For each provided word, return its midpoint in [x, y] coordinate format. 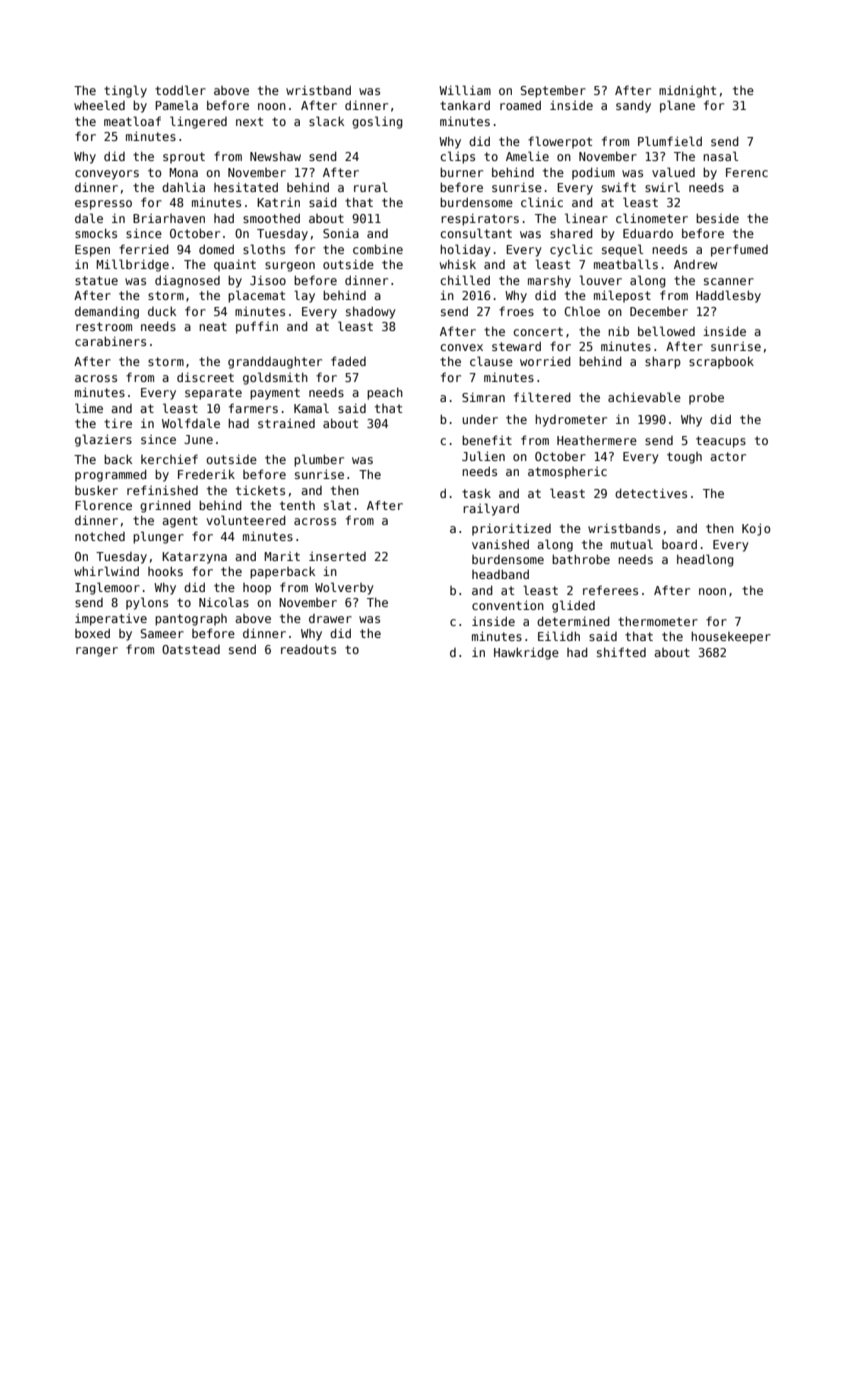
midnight [687, 91]
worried [545, 361]
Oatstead [191, 649]
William [465, 90]
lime [89, 408]
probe [706, 399]
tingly [125, 91]
